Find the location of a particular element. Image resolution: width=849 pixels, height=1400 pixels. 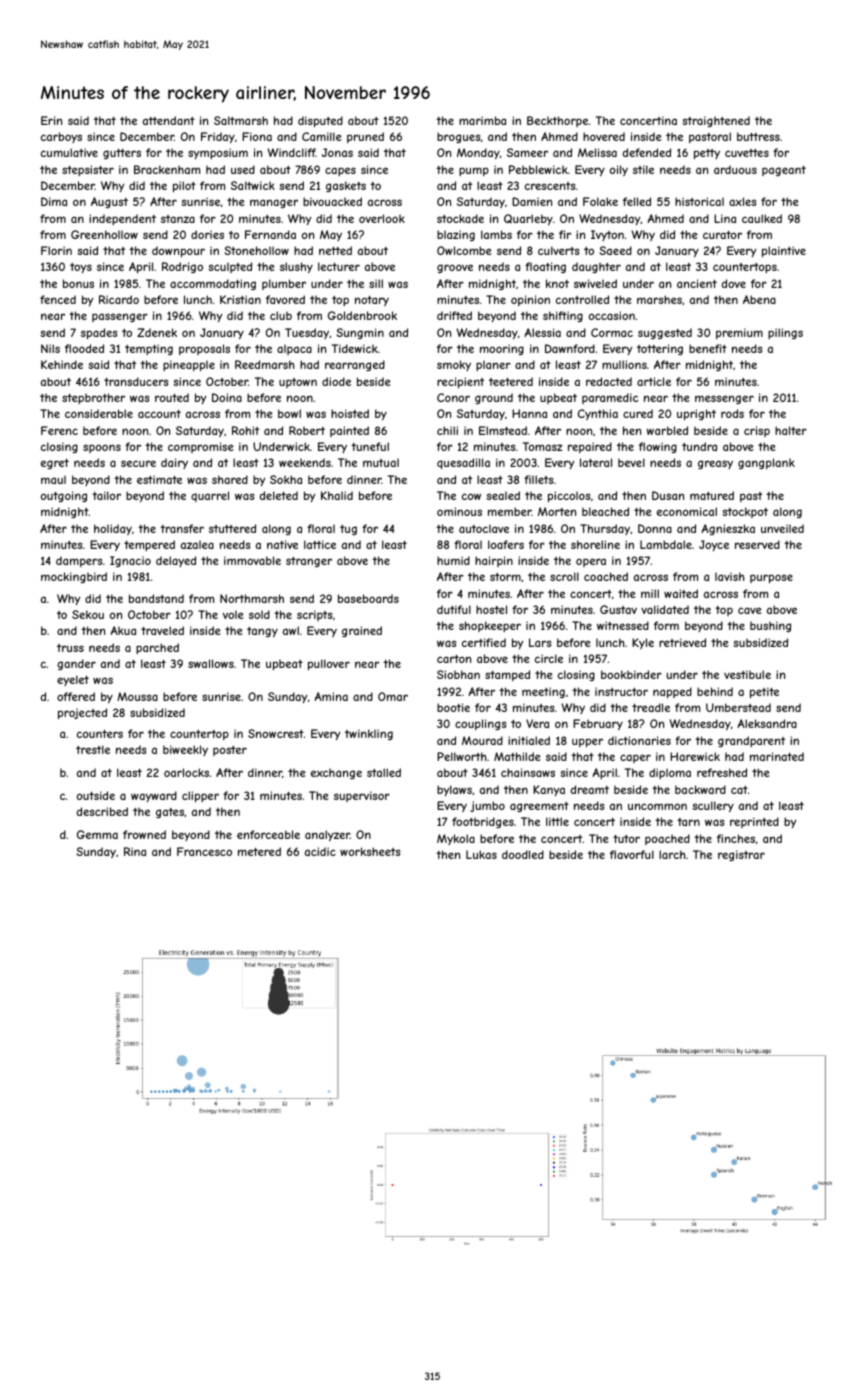

petite is located at coordinates (764, 692).
